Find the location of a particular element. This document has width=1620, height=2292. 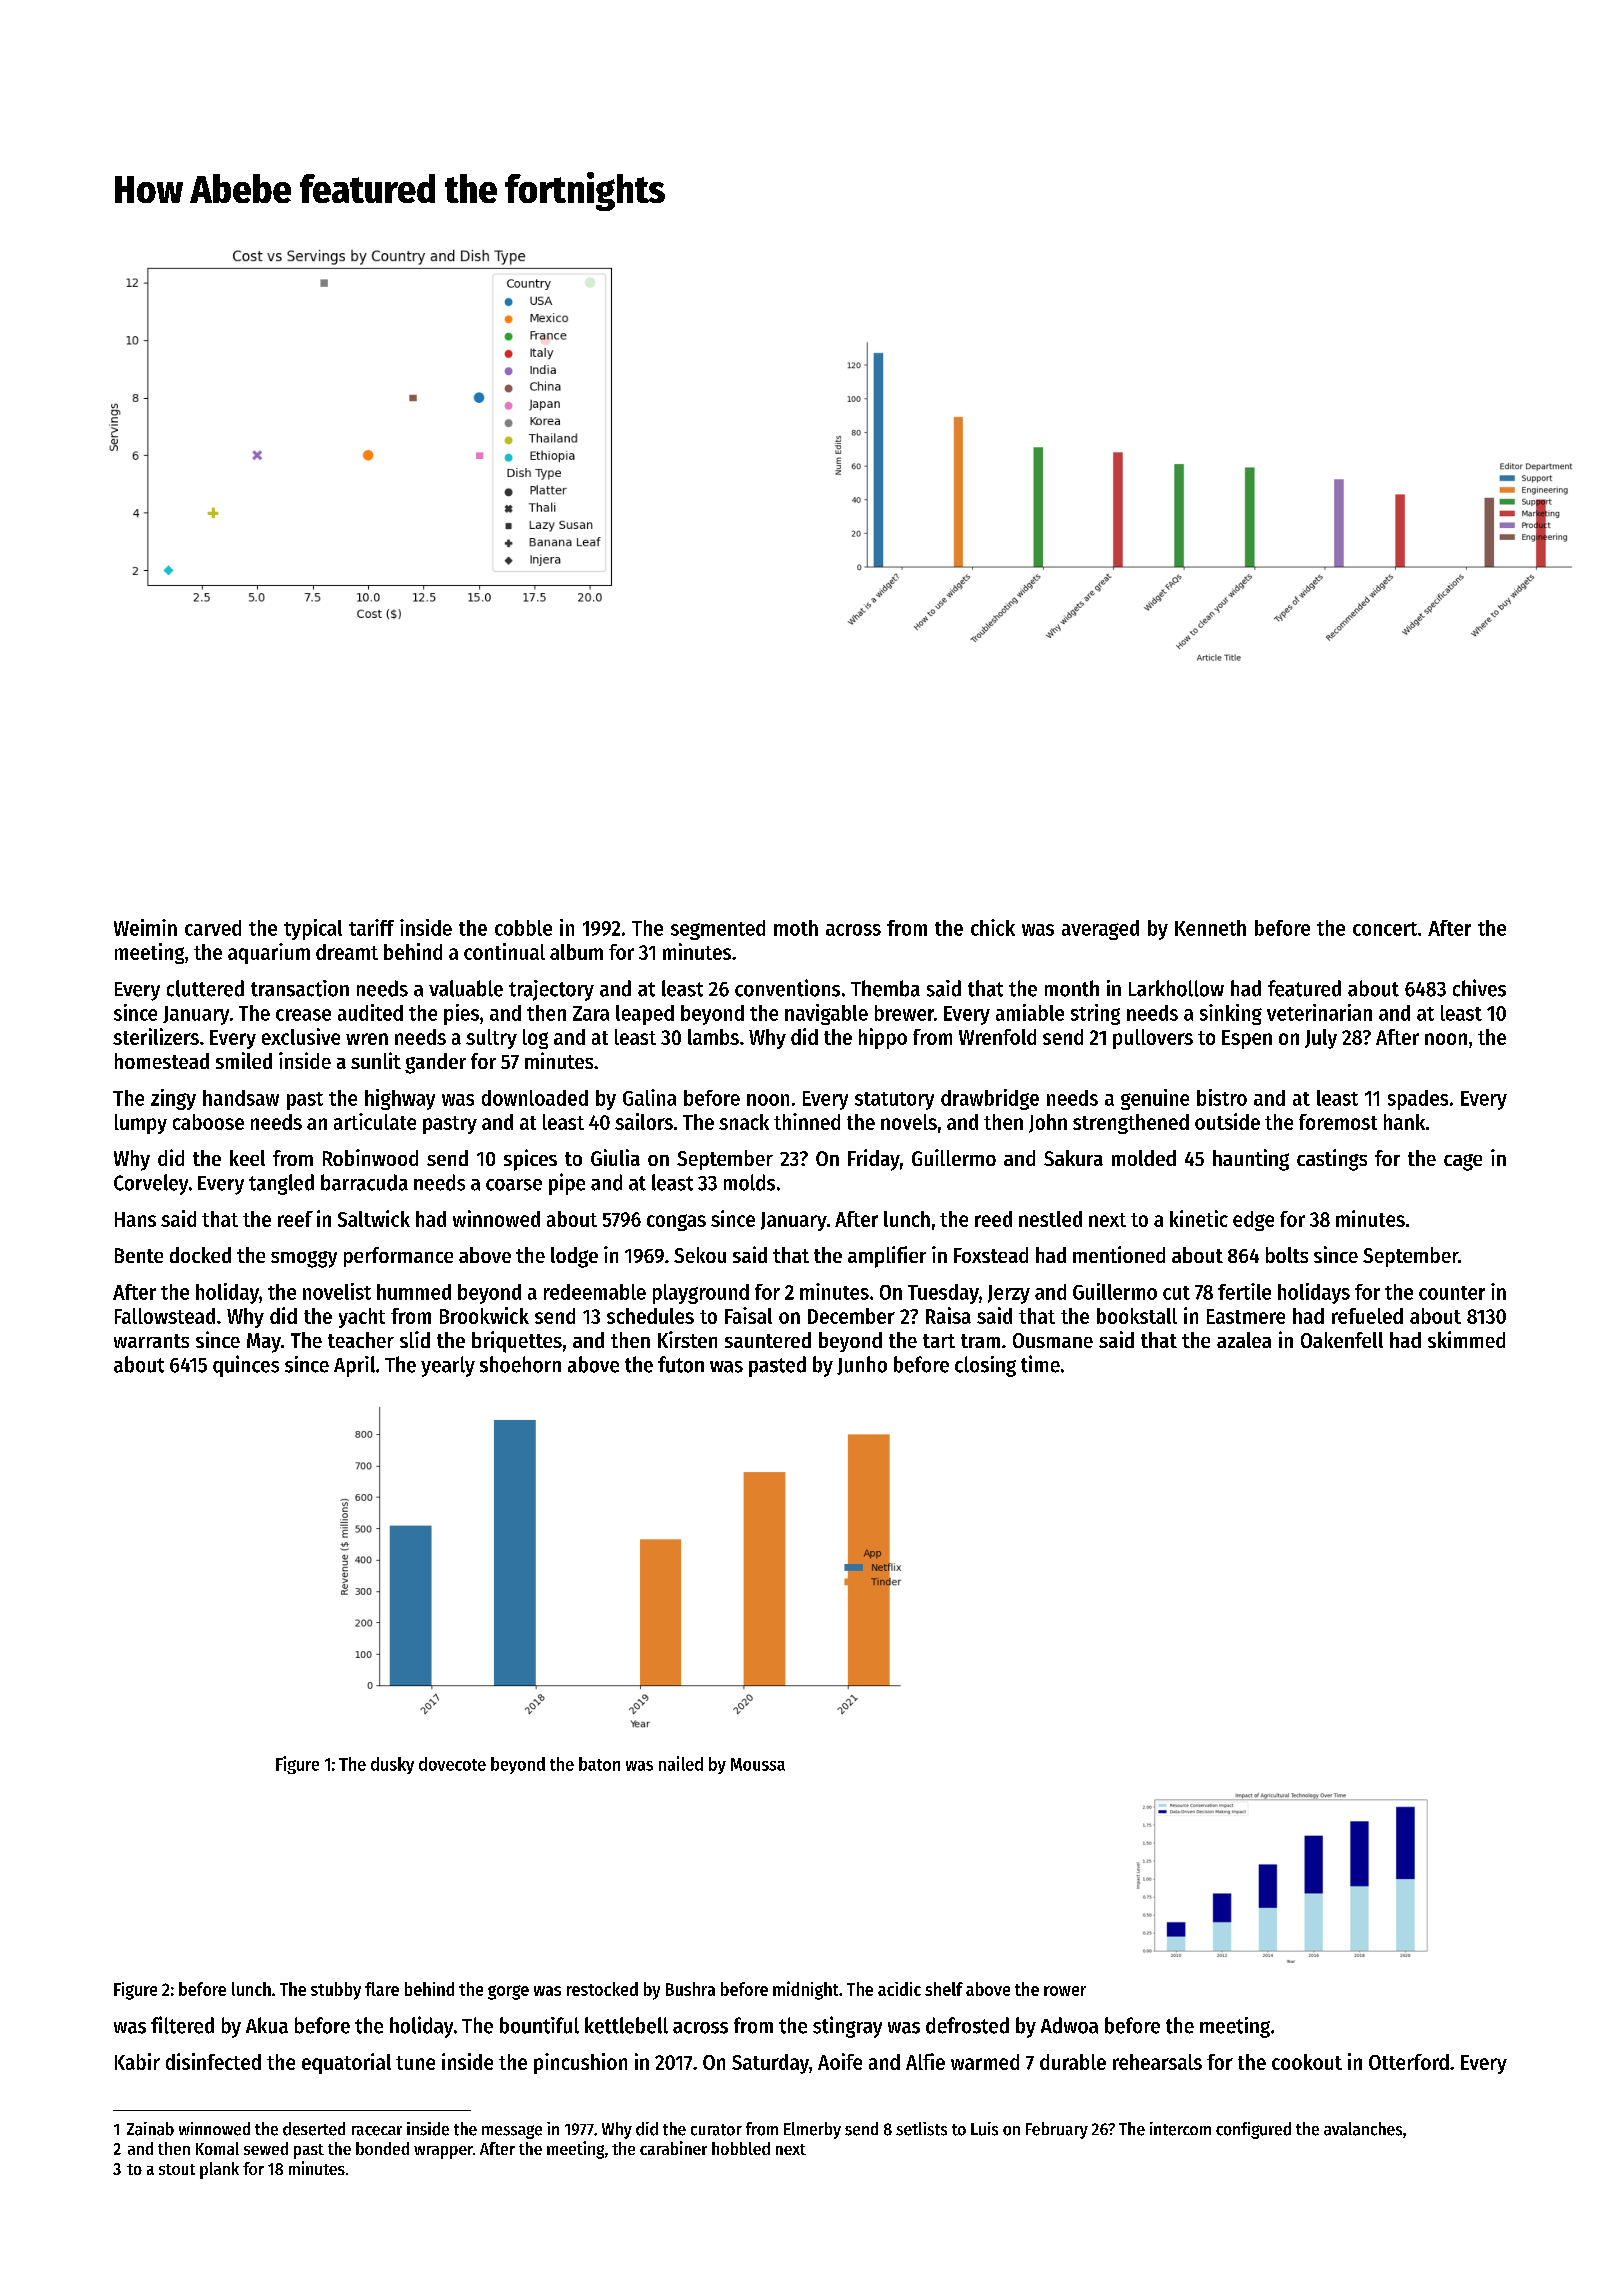

carved is located at coordinates (213, 928).
